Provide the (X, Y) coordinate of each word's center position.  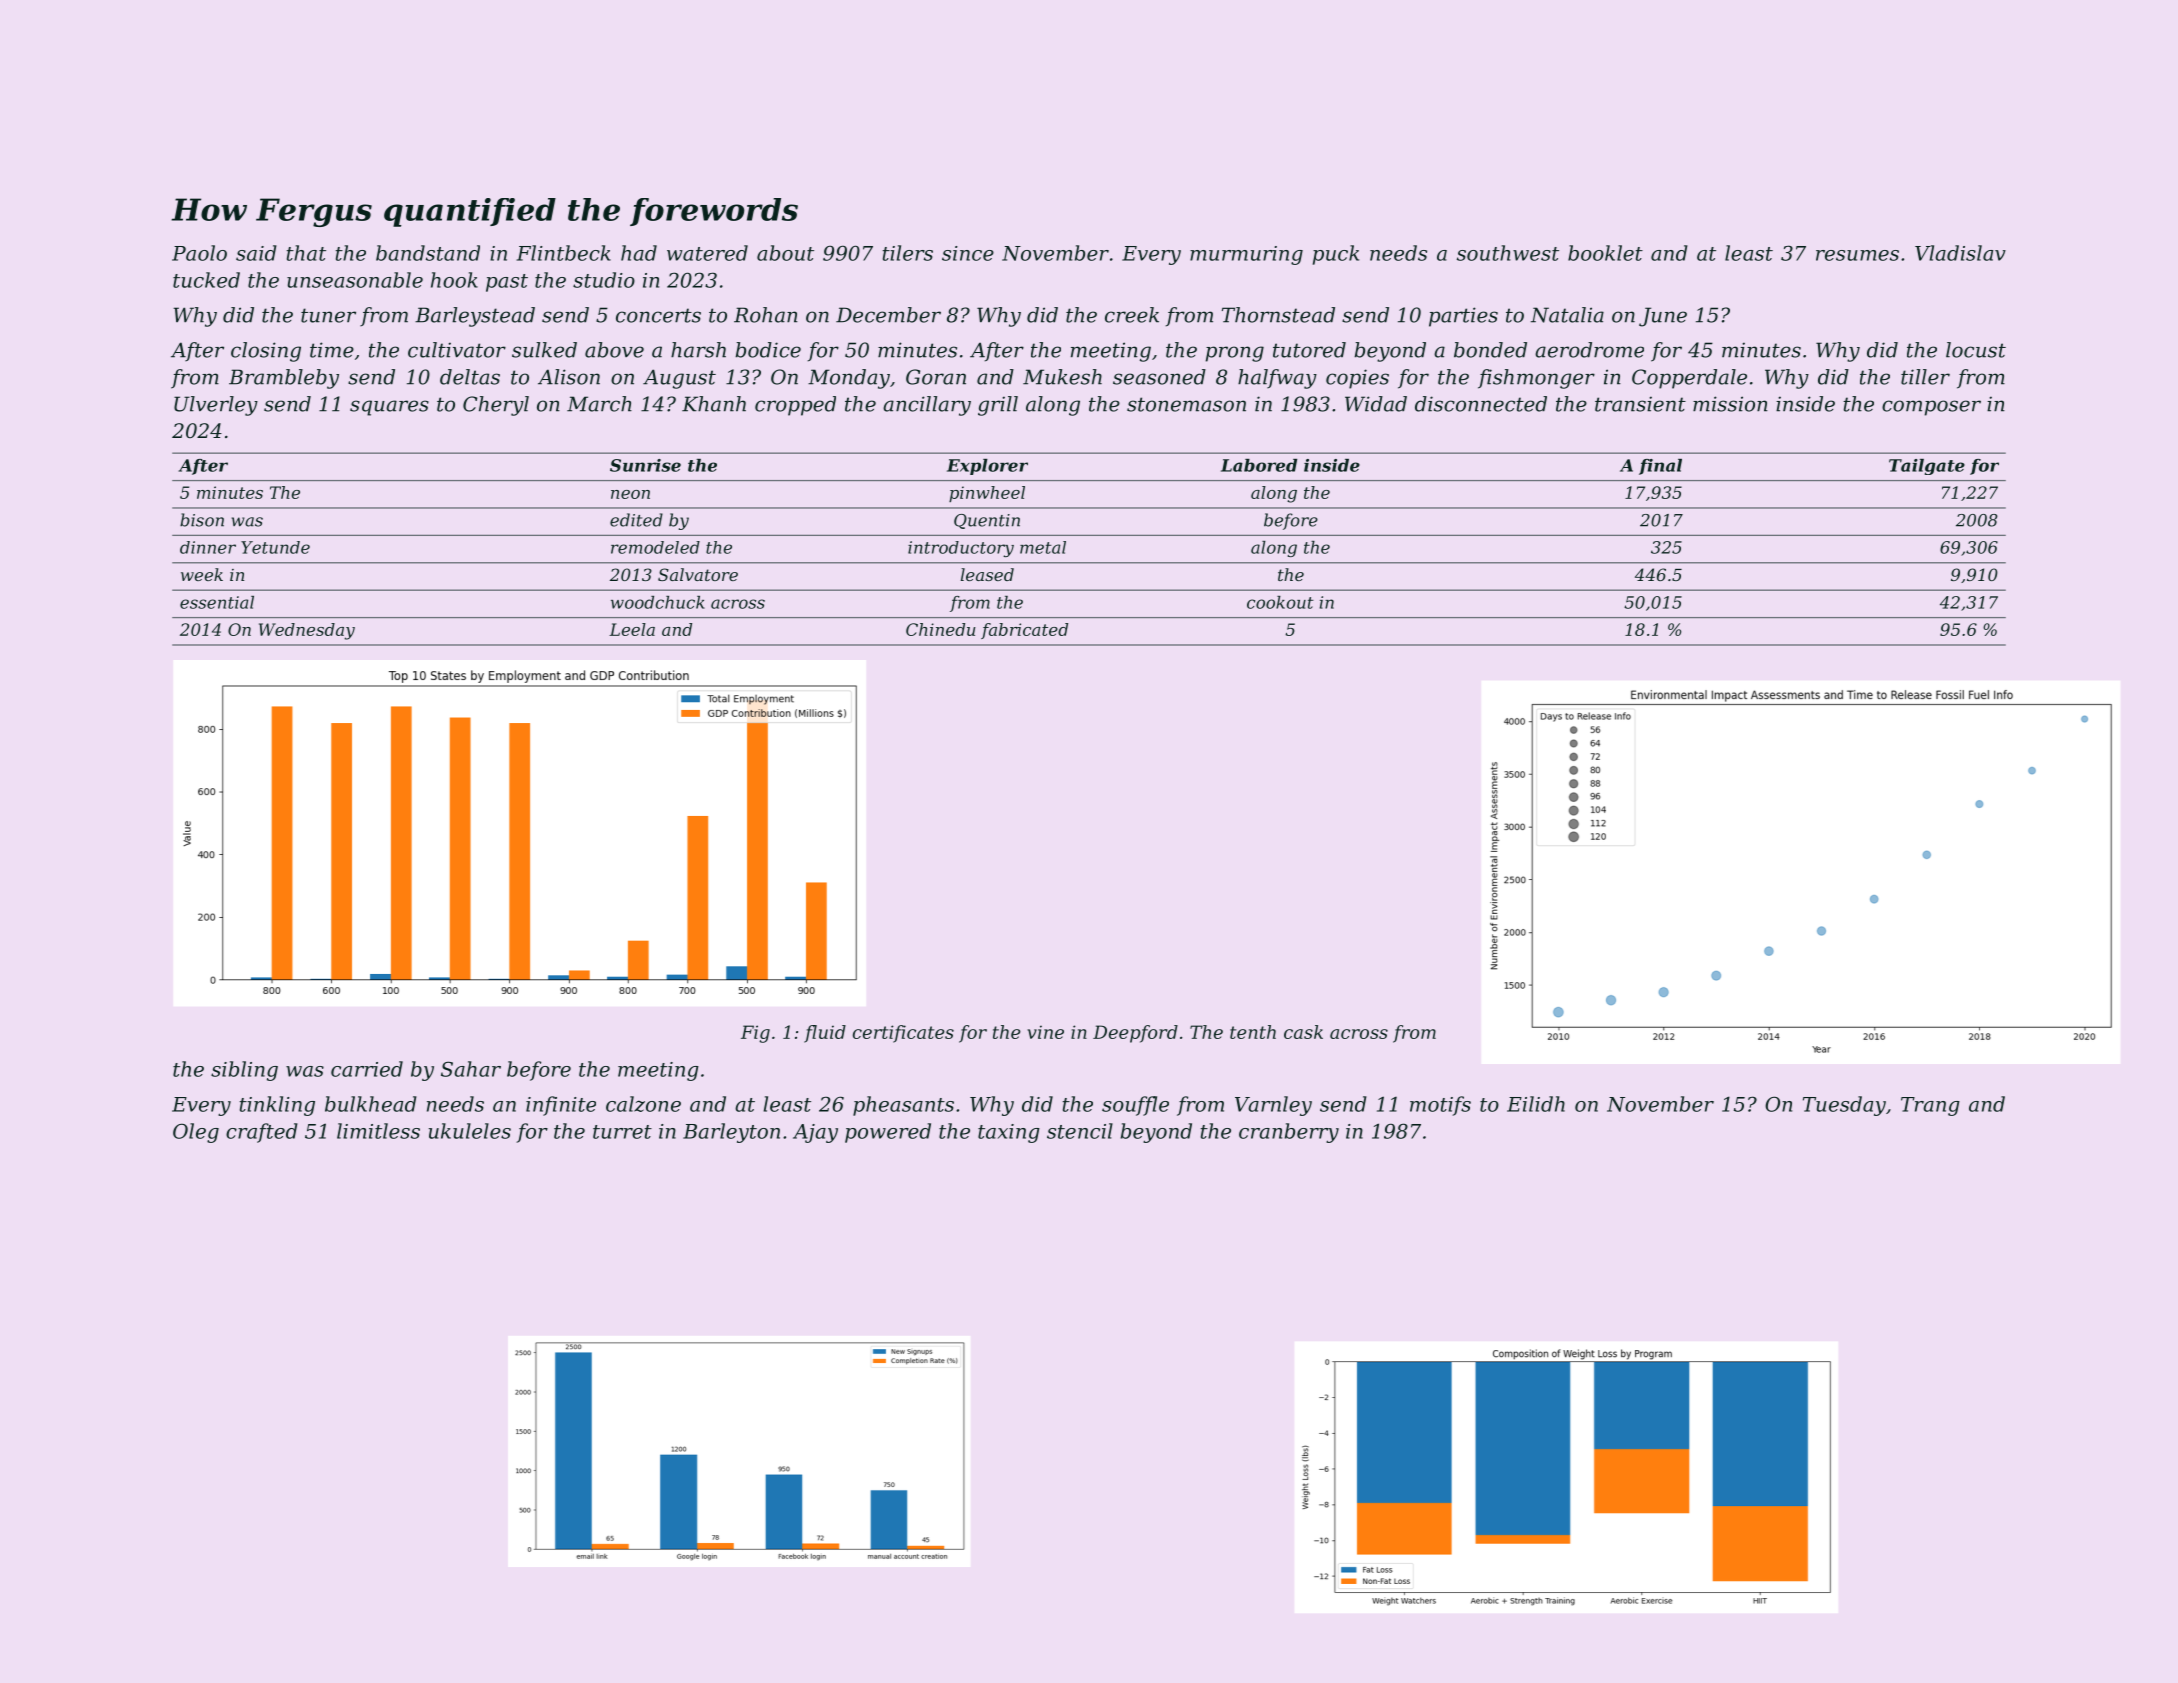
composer (1931, 408)
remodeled (655, 547)
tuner (328, 315)
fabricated (1024, 631)
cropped (795, 406)
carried (367, 1069)
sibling (244, 1071)
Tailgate (1927, 467)
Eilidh (1536, 1104)
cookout (1280, 602)
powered (888, 1133)
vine (1045, 1032)
